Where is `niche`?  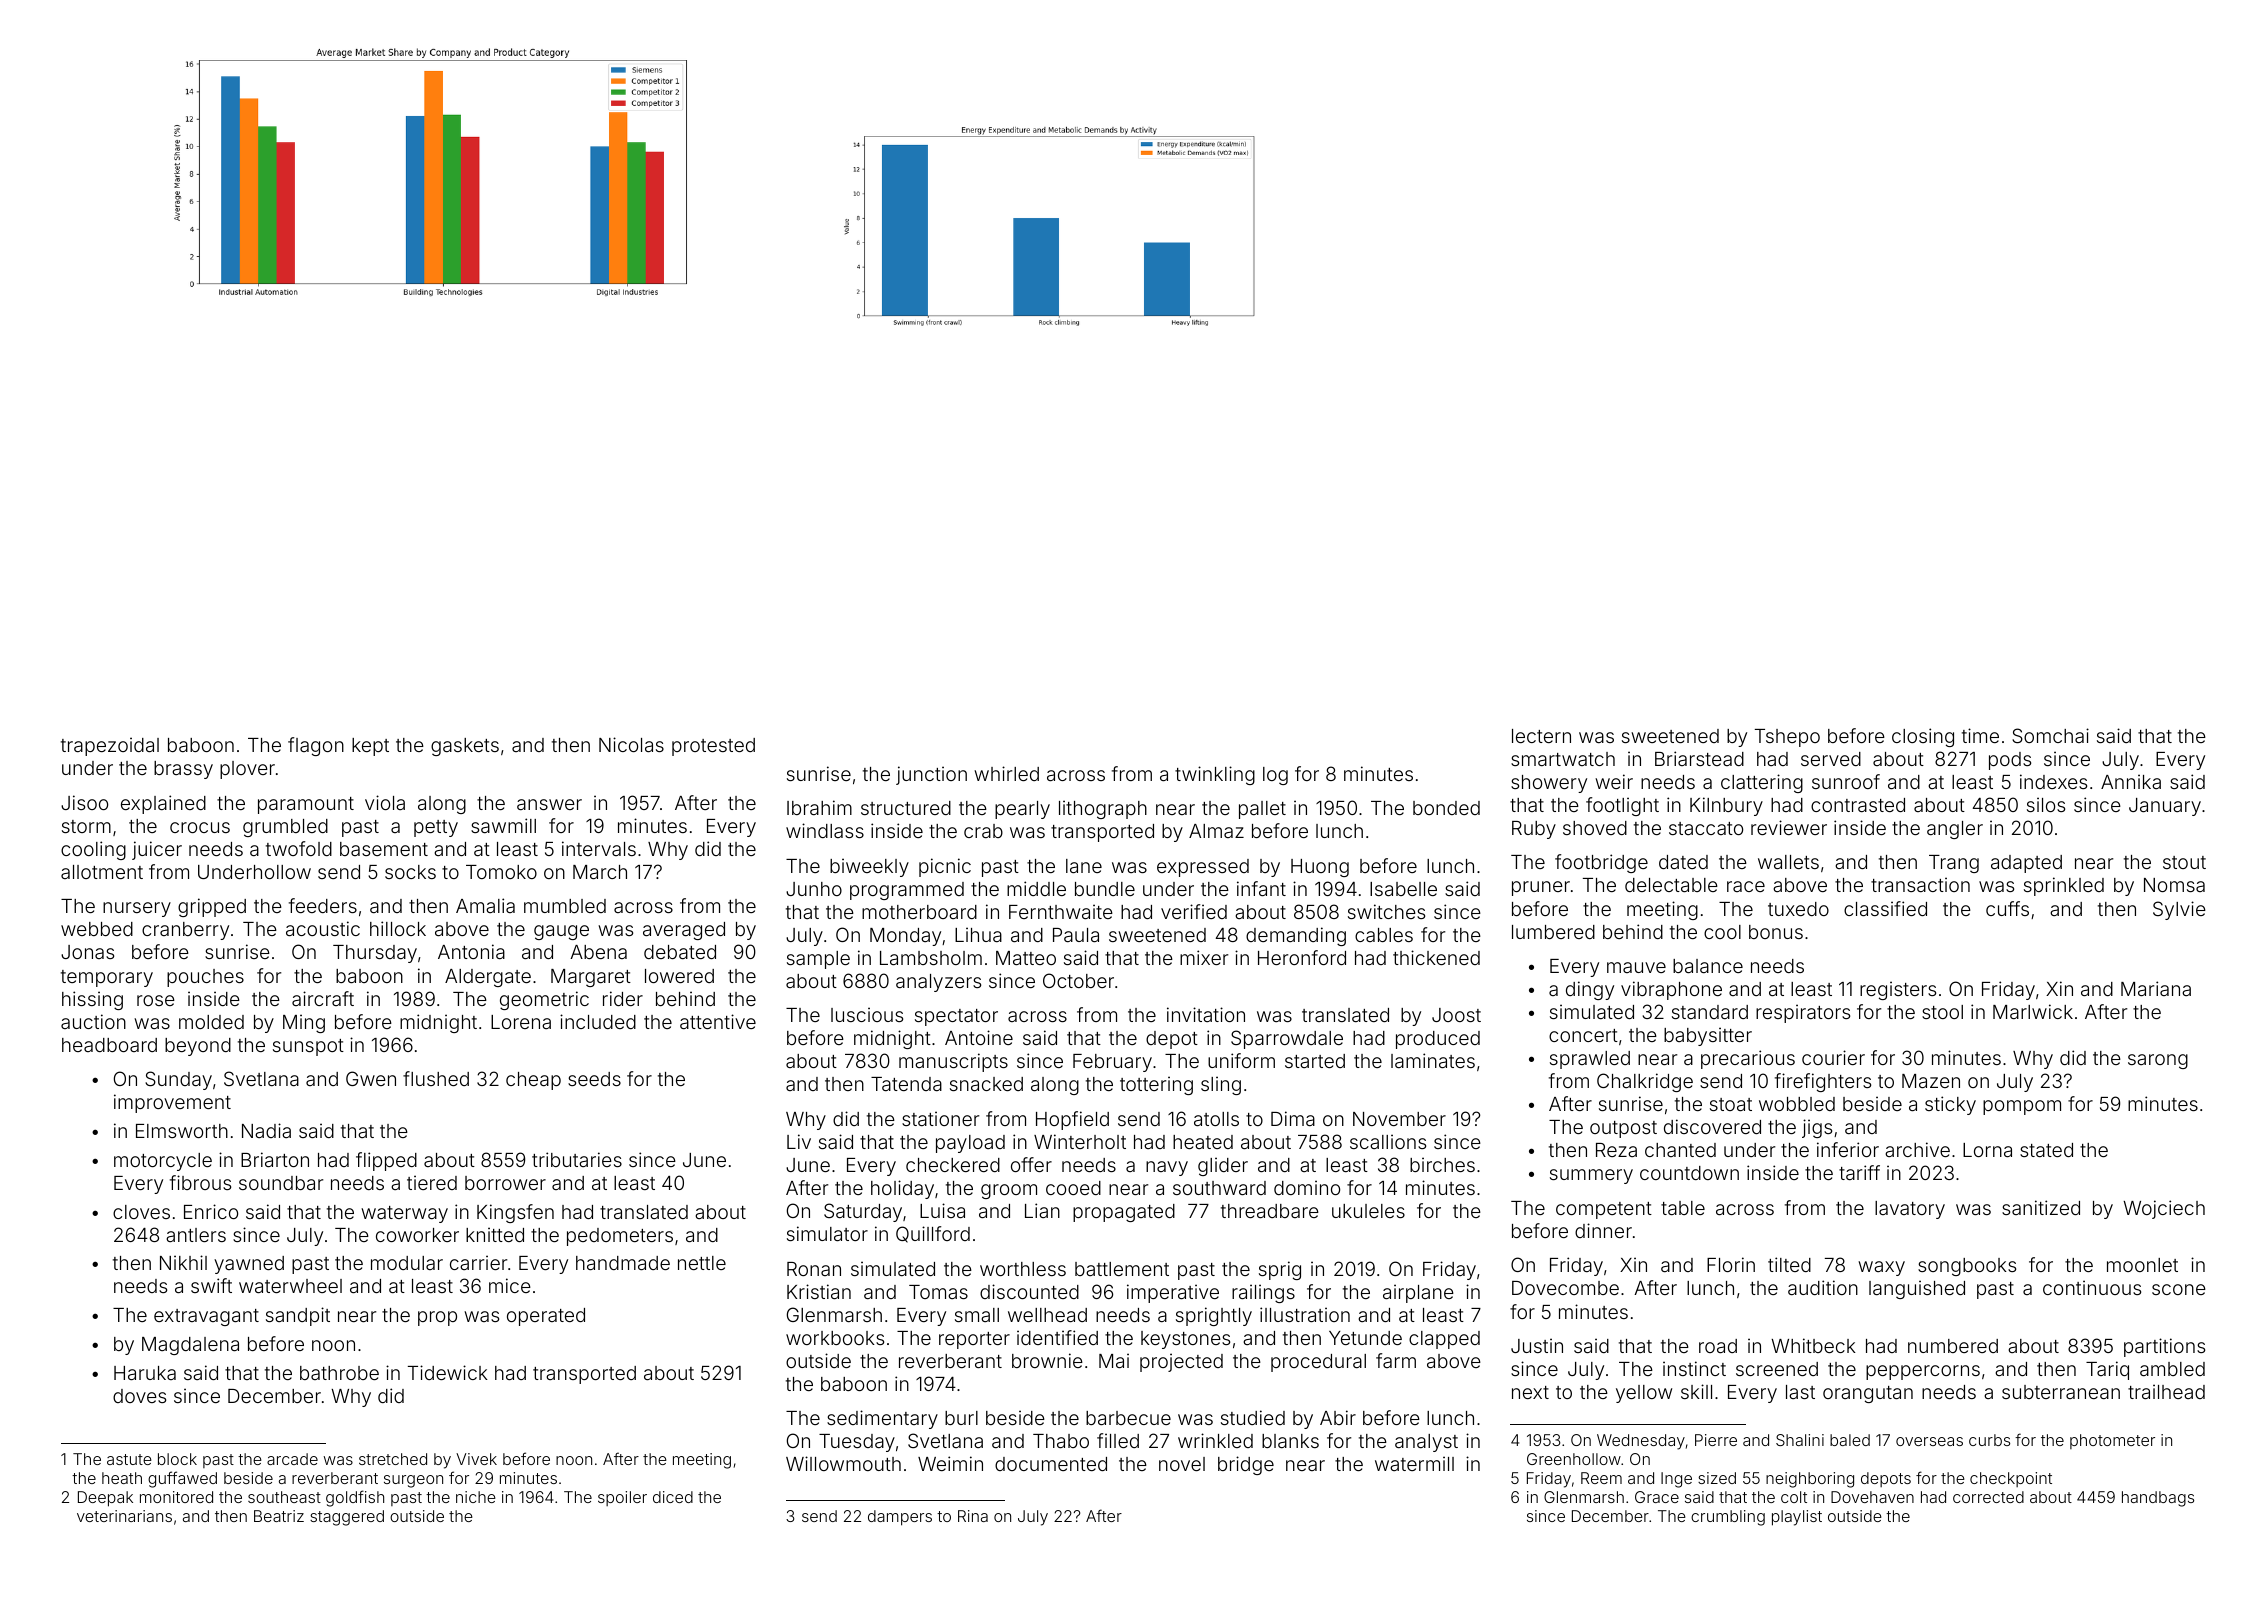 niche is located at coordinates (476, 1497).
